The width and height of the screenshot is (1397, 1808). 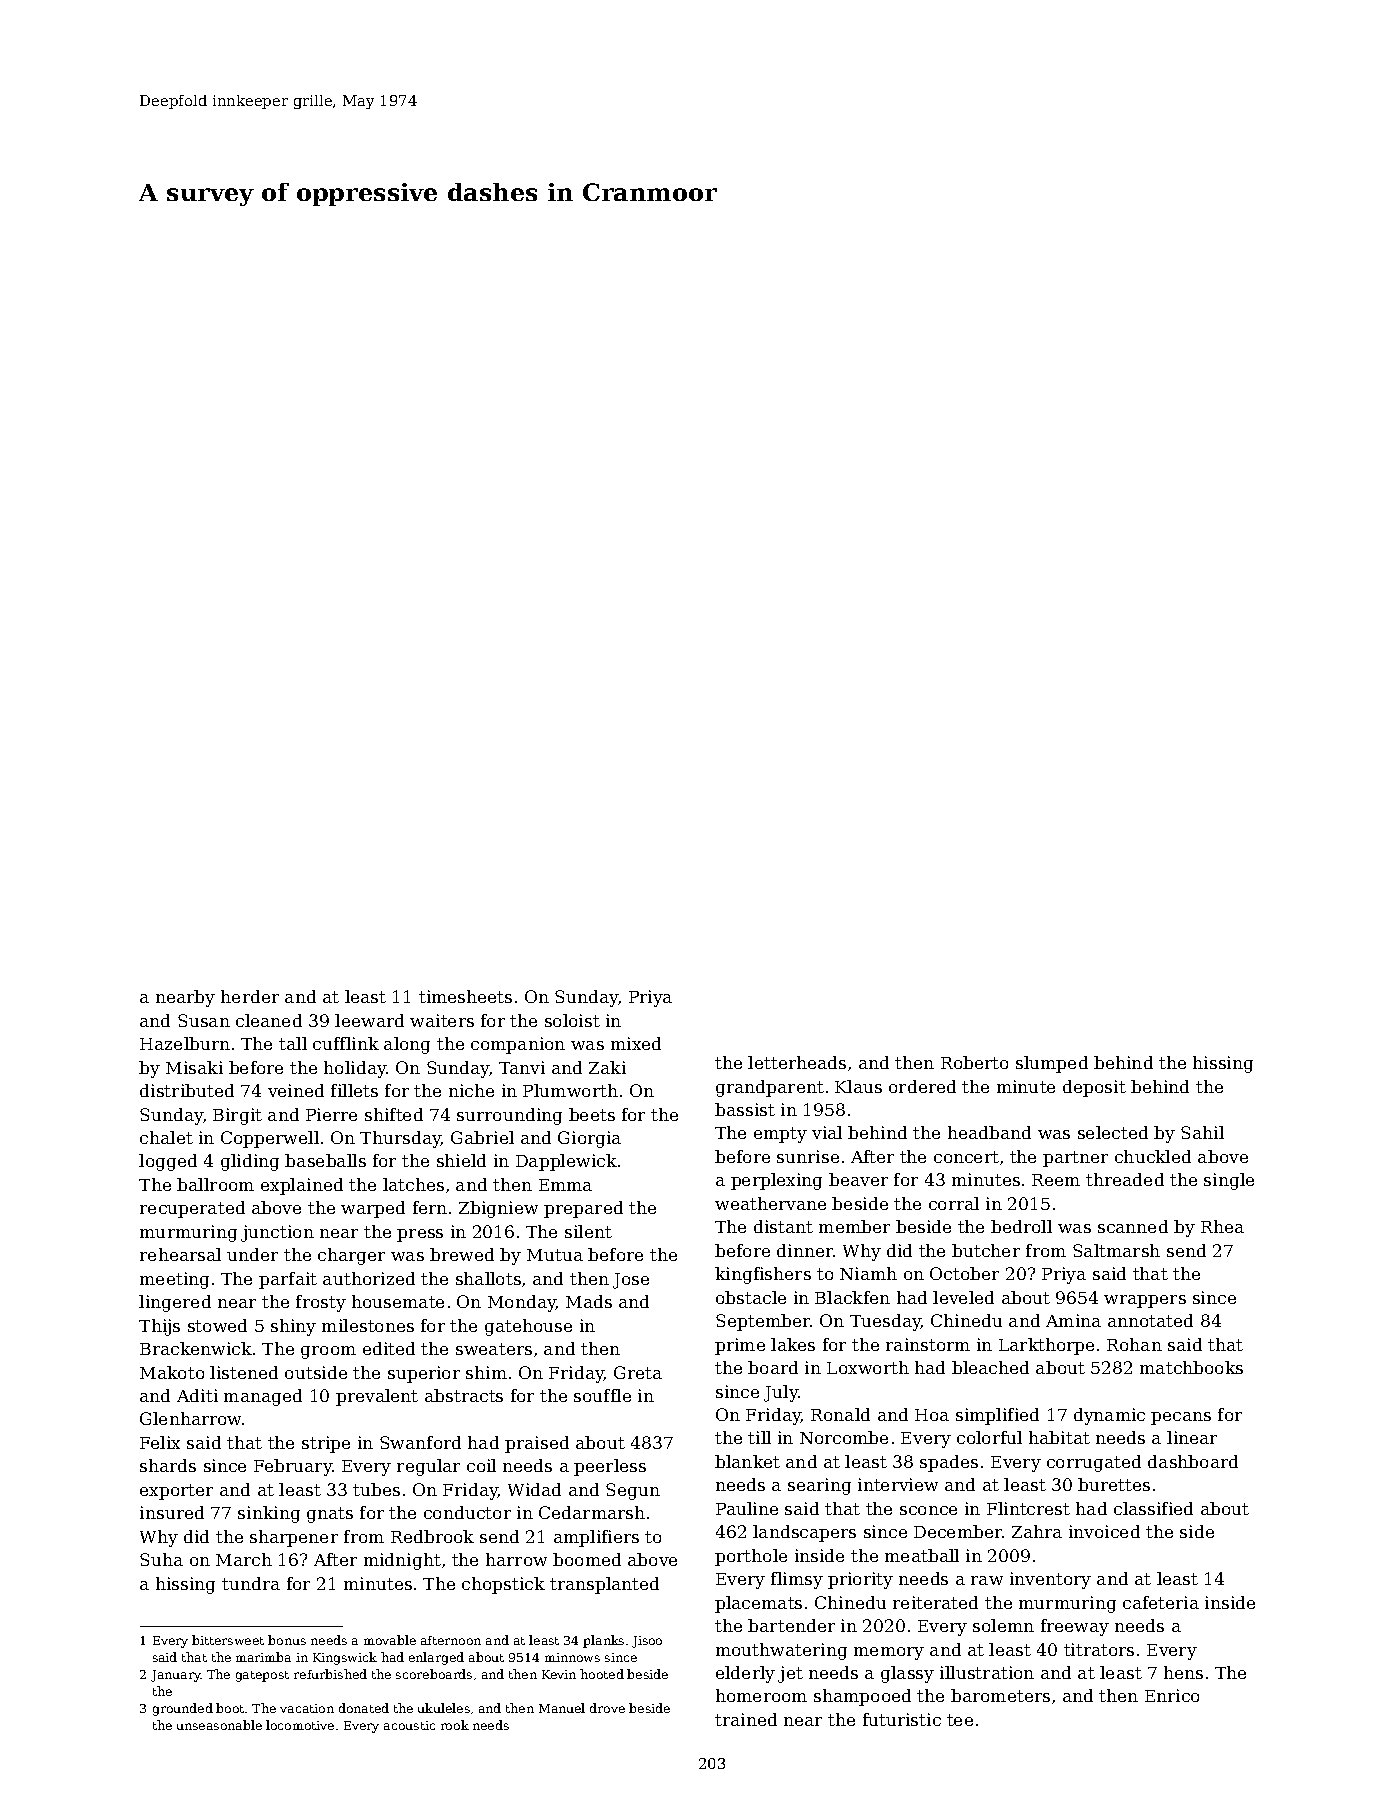 I want to click on grandparent, so click(x=770, y=1088).
